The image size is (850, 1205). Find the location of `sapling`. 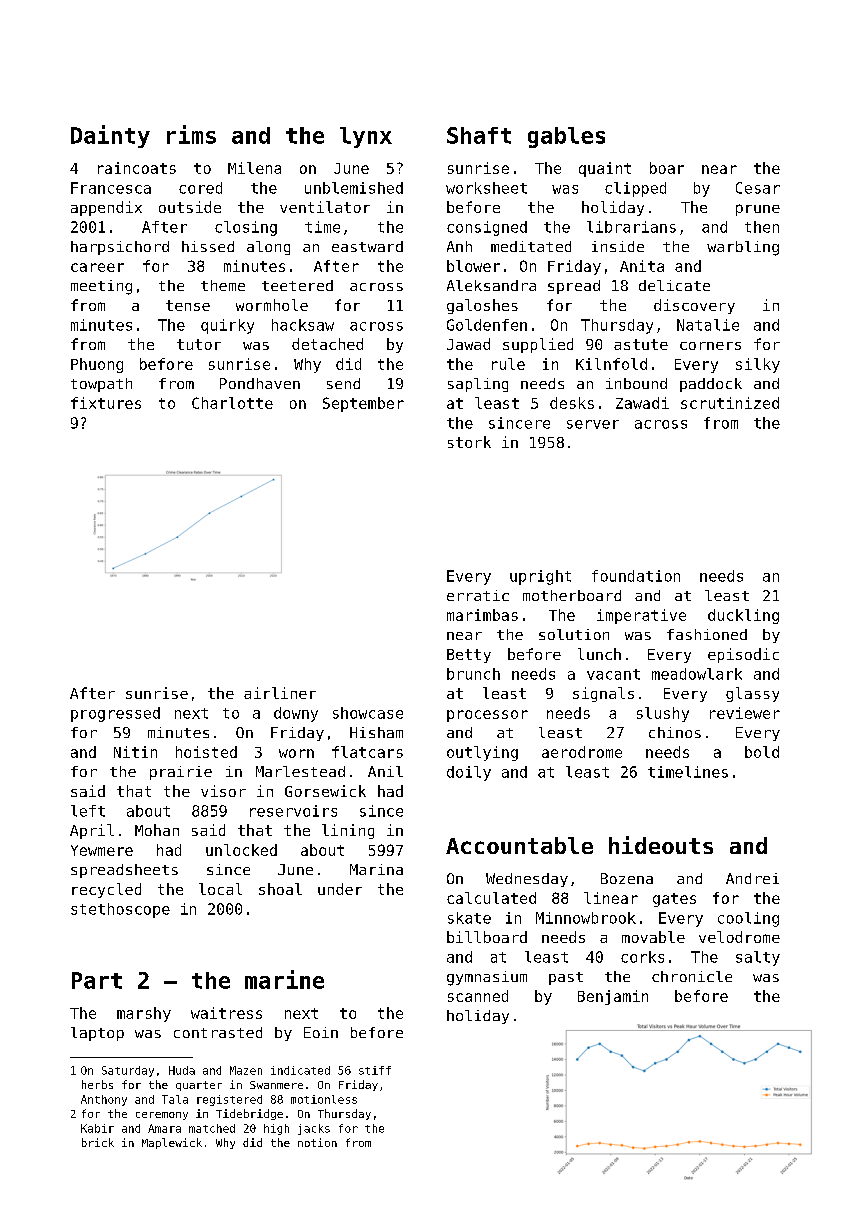

sapling is located at coordinates (478, 385).
